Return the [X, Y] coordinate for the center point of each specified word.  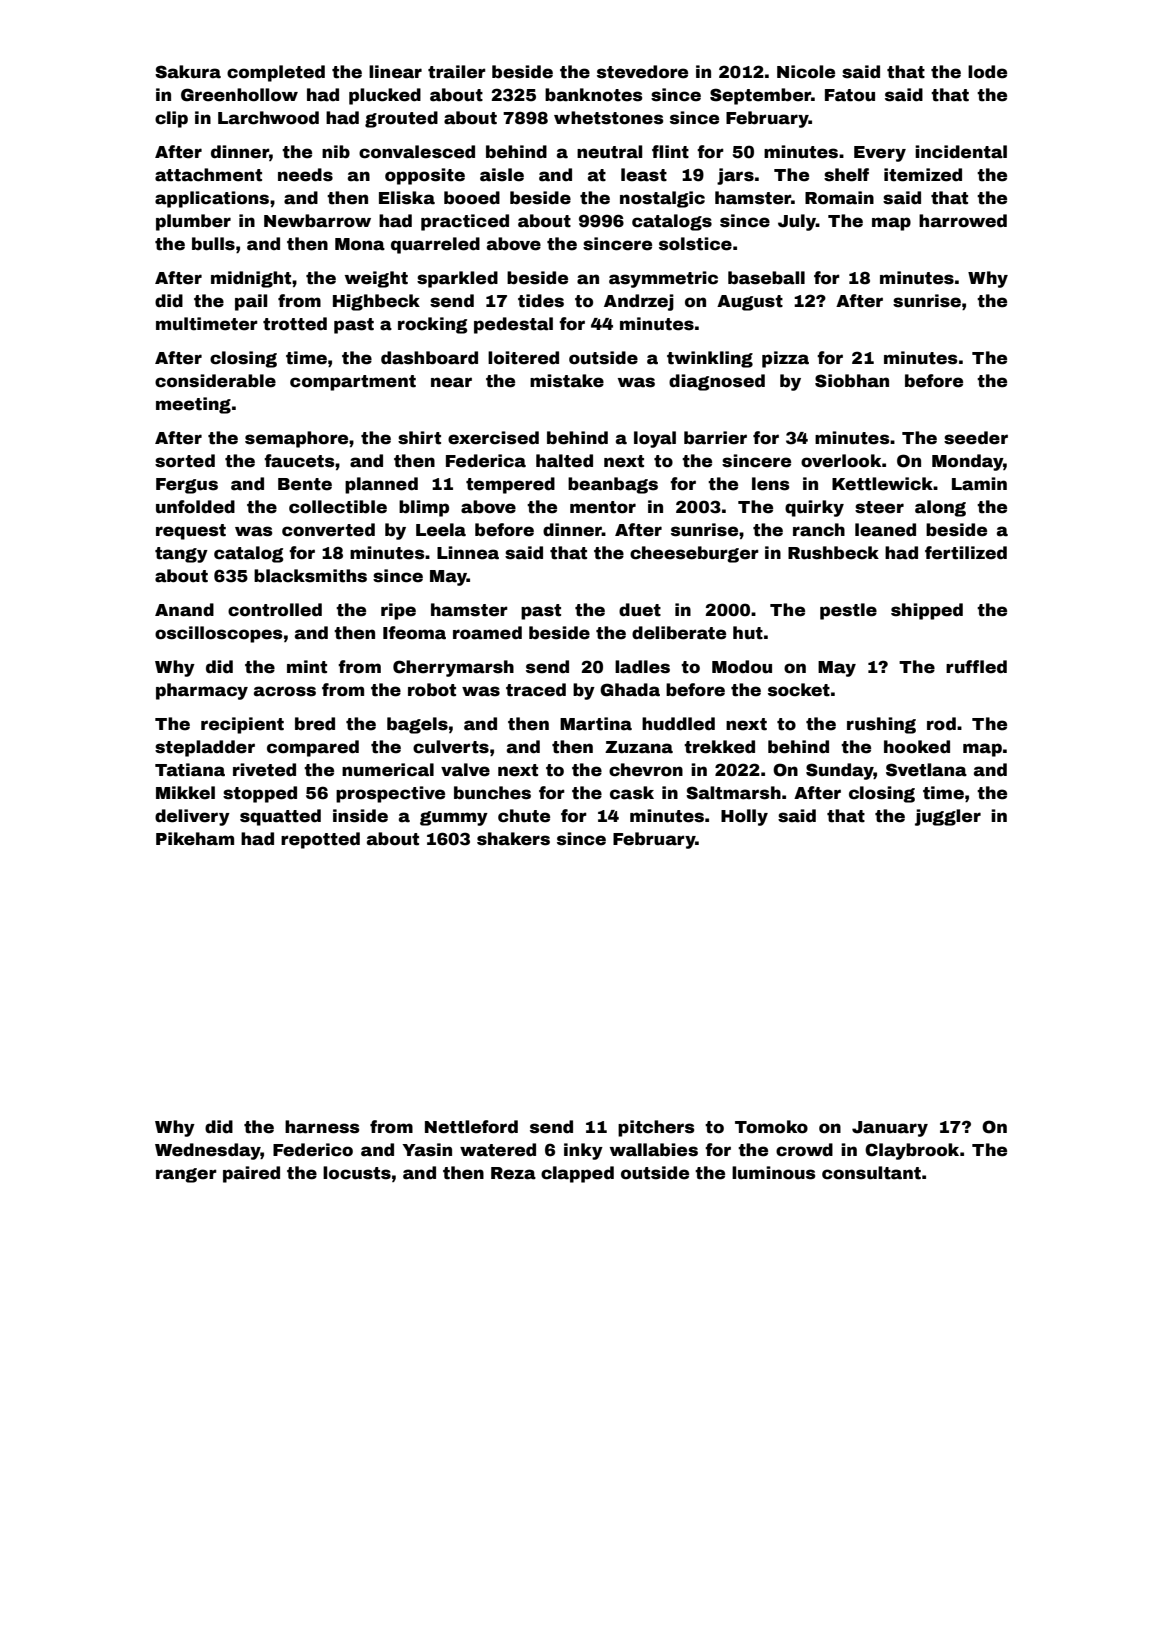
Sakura [188, 72]
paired [251, 1174]
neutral [609, 152]
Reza [513, 1173]
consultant [871, 1173]
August [750, 303]
